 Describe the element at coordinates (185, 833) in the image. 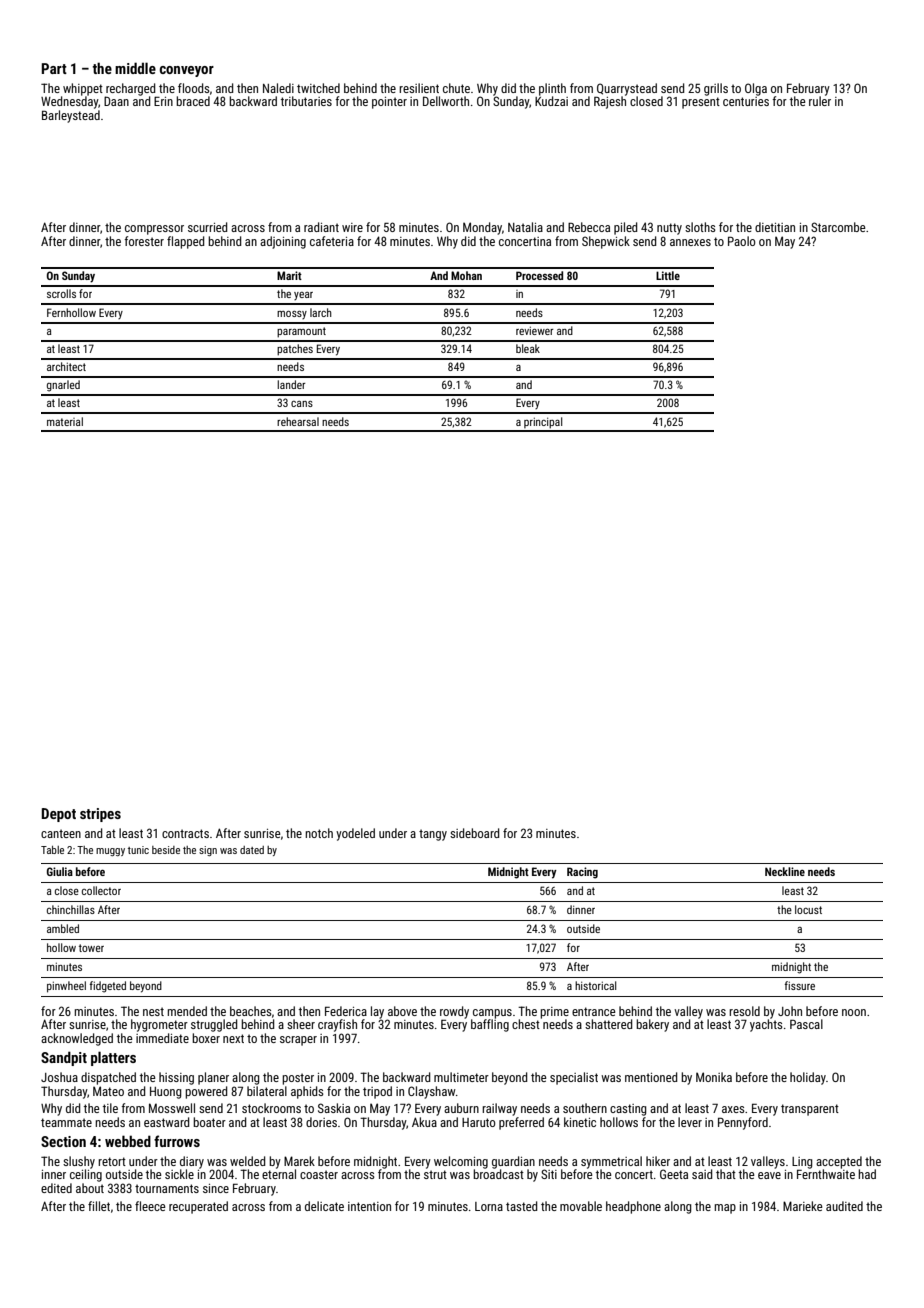

I see `contracts` at that location.
